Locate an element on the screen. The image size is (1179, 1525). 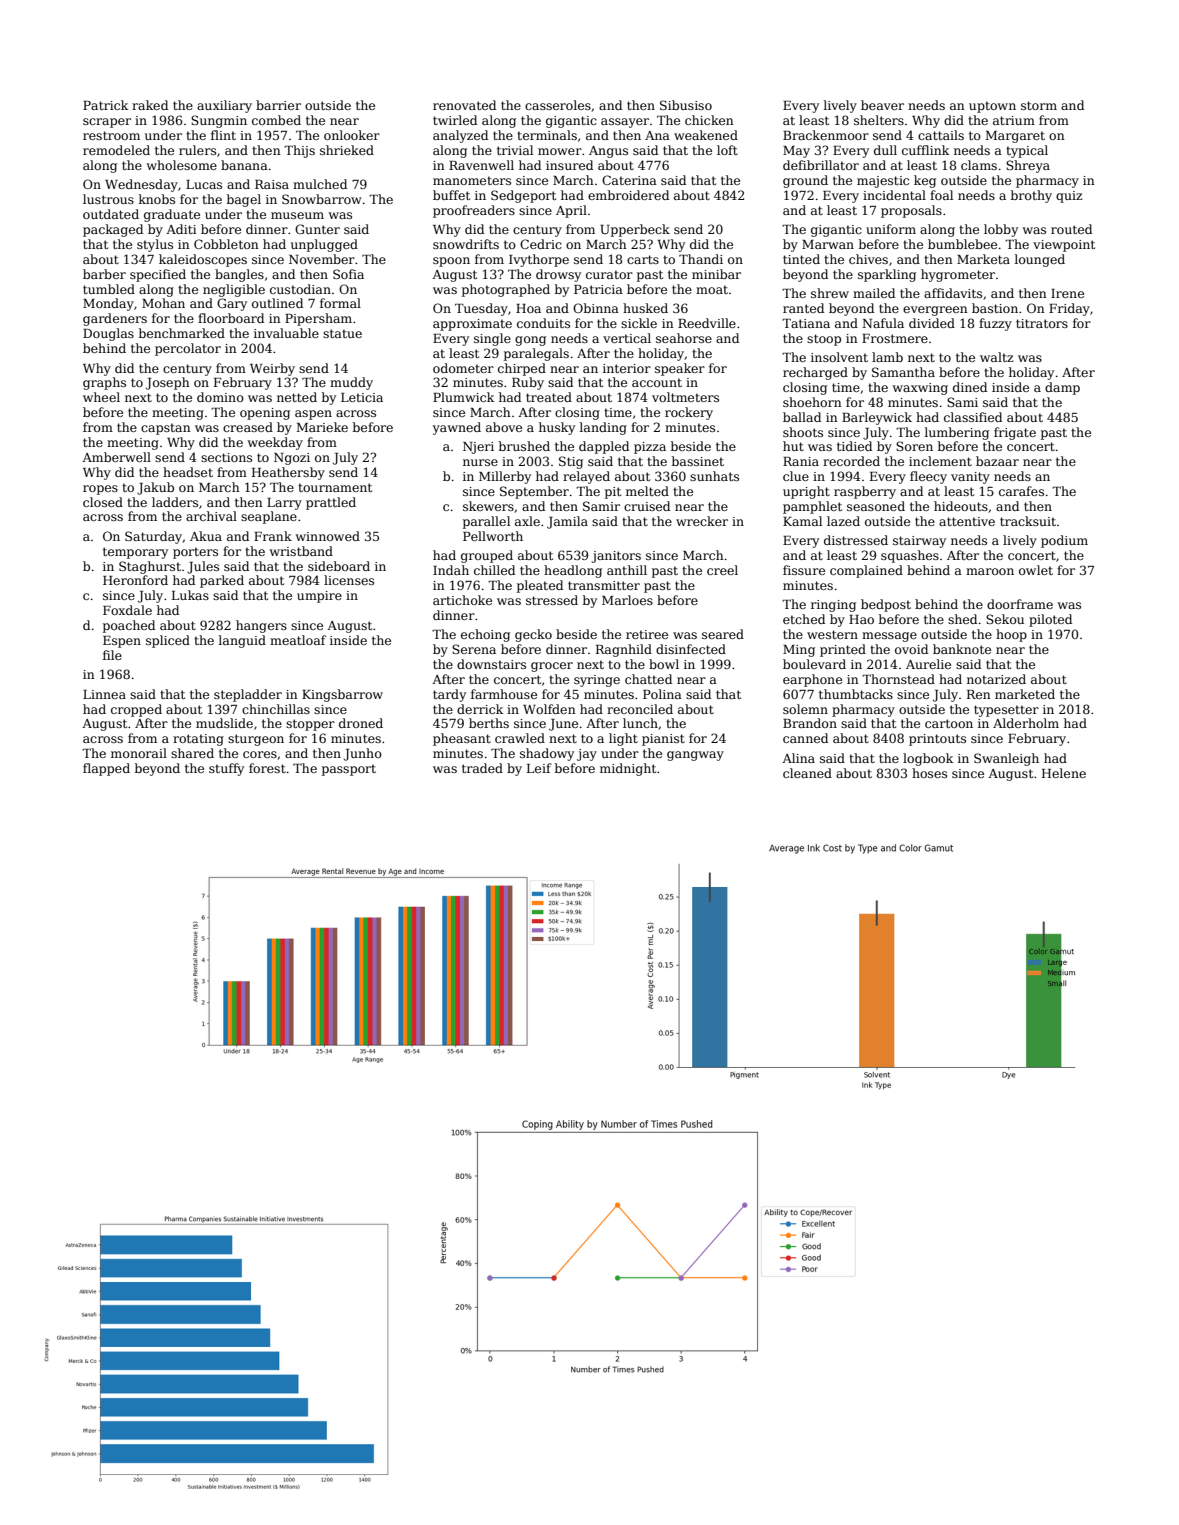
retiree is located at coordinates (647, 634).
